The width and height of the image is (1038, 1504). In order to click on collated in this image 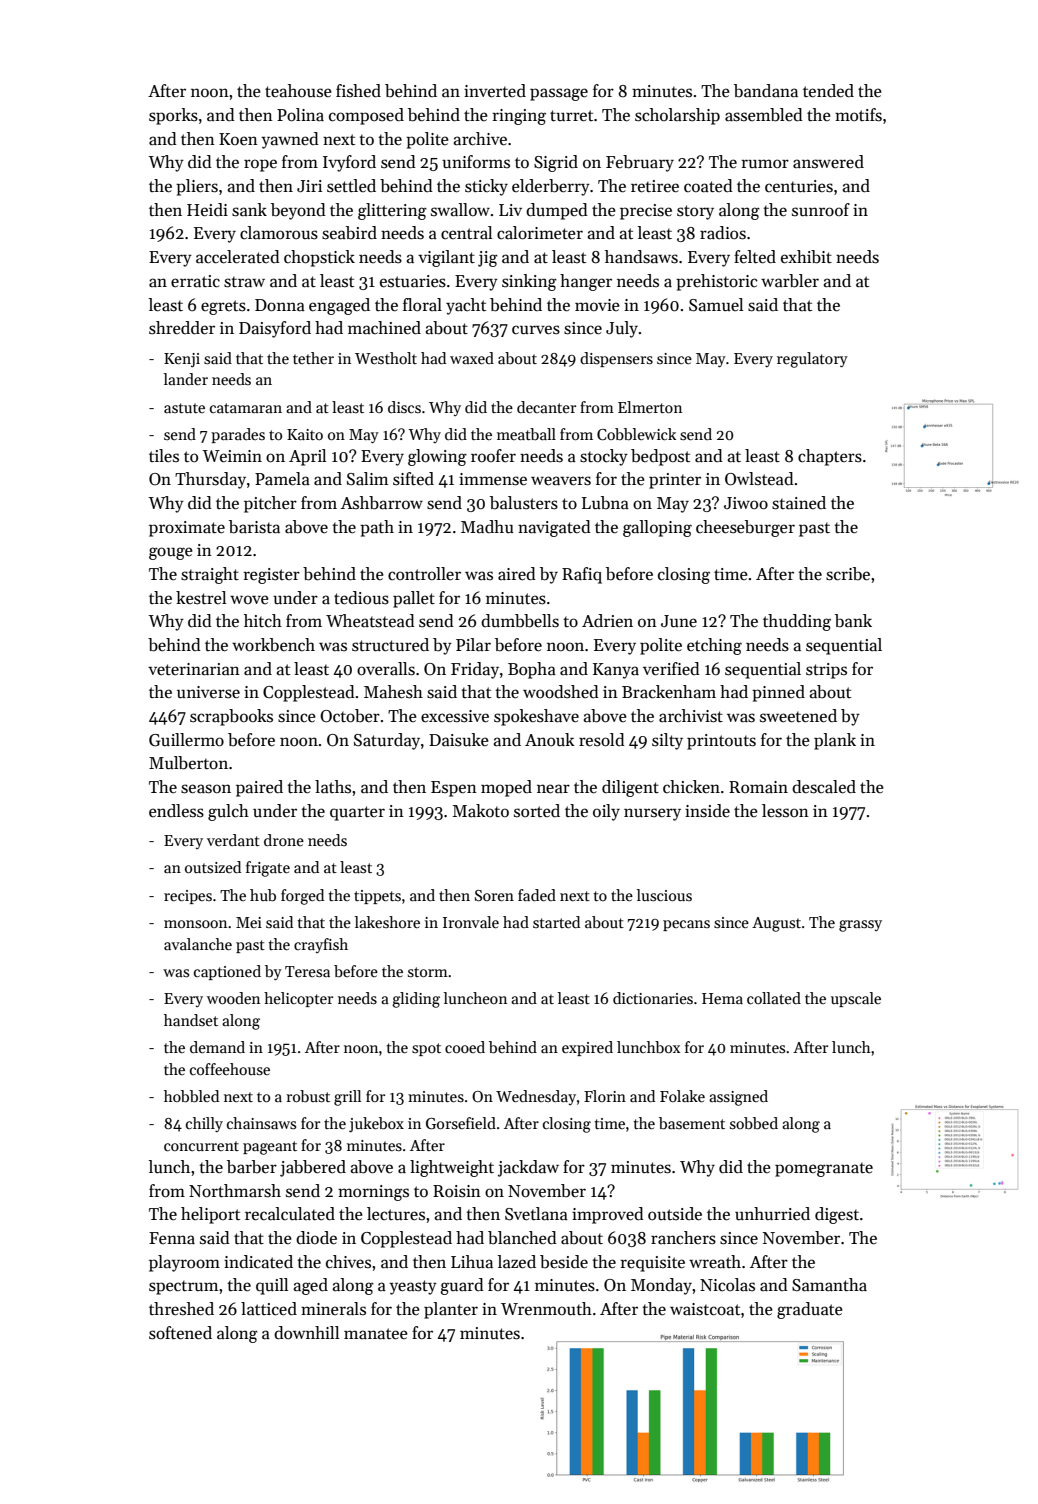, I will do `click(774, 998)`.
